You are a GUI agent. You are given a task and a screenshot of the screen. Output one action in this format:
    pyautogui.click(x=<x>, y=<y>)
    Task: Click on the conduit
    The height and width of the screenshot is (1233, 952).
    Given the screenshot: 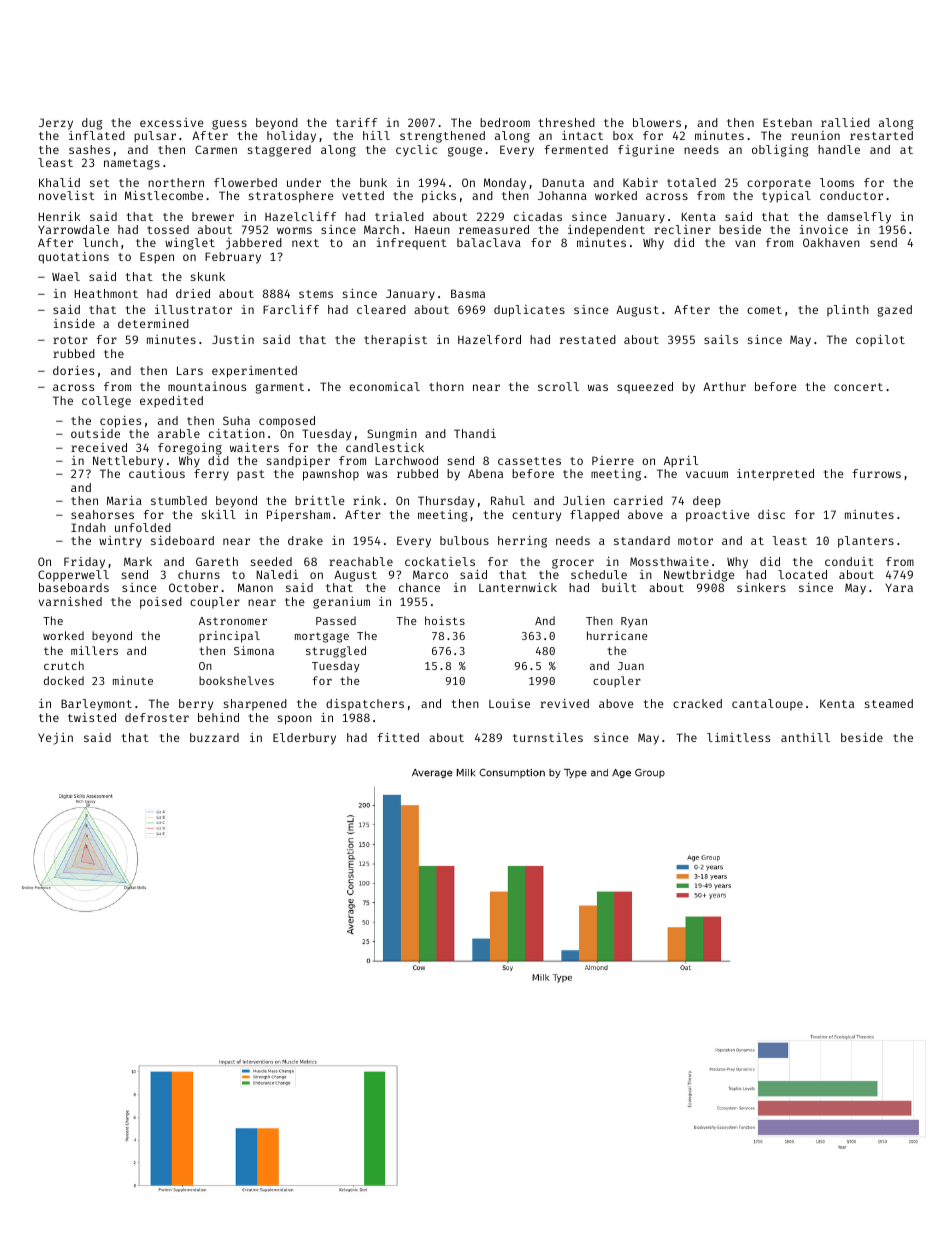 What is the action you would take?
    pyautogui.click(x=849, y=561)
